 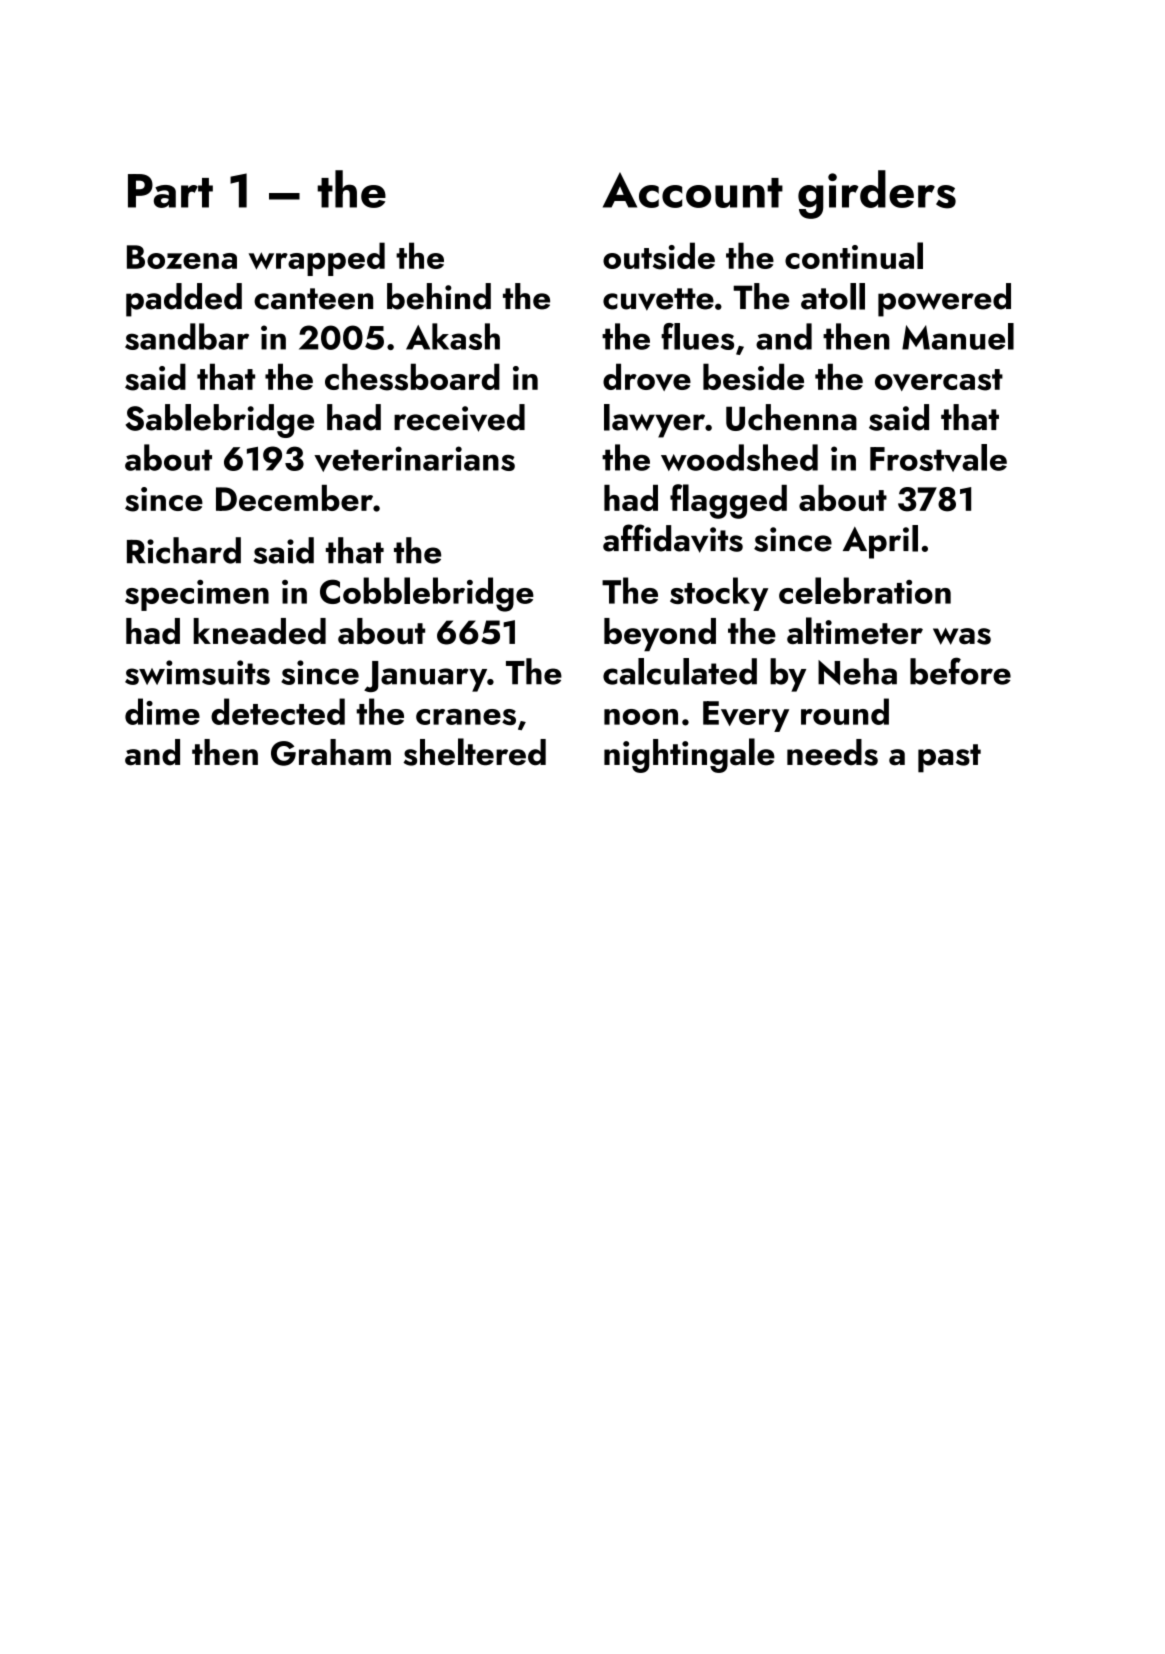 What do you see at coordinates (877, 194) in the screenshot?
I see `girders` at bounding box center [877, 194].
